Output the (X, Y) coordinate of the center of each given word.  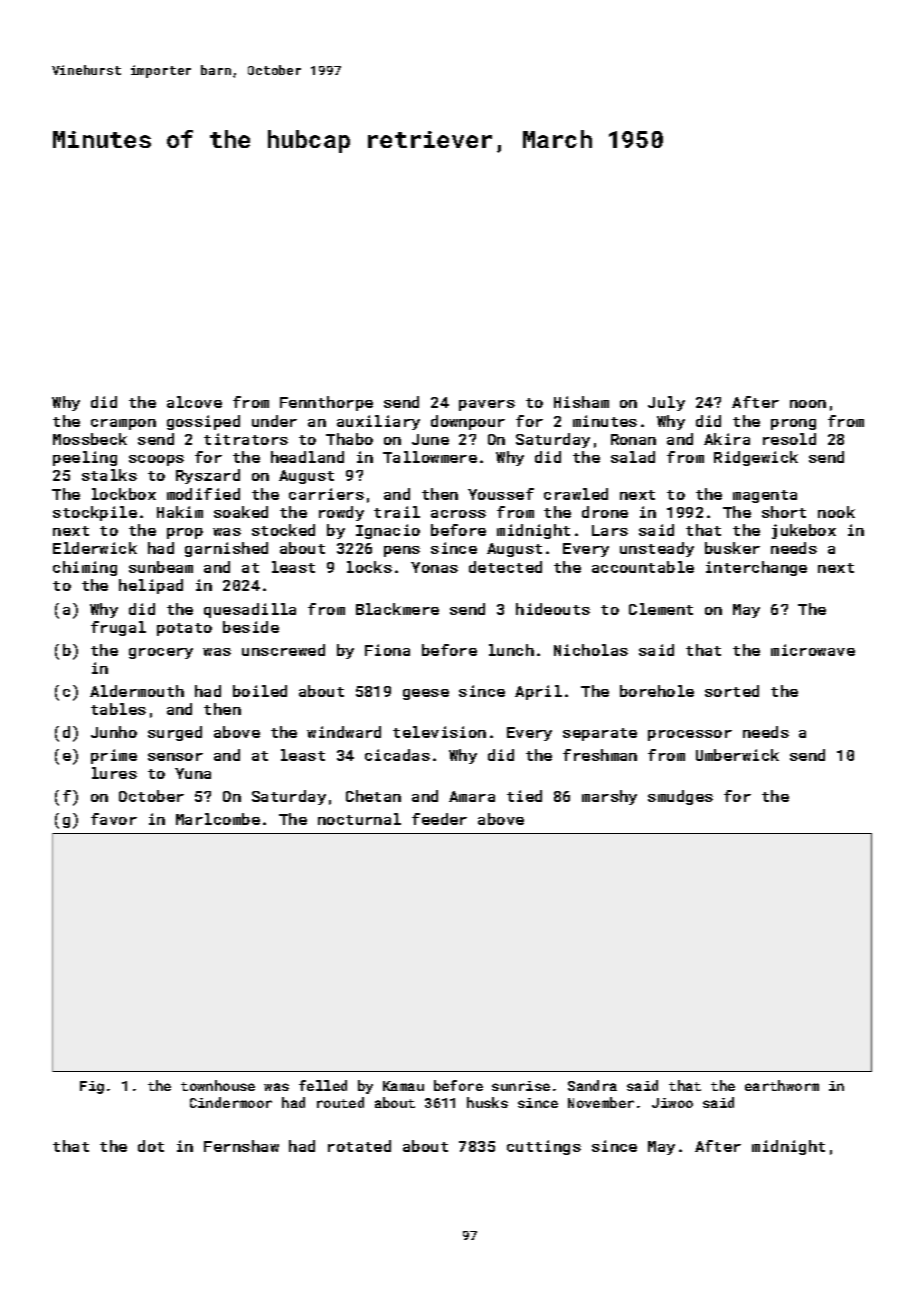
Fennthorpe (326, 403)
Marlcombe (218, 819)
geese (426, 694)
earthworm (782, 1085)
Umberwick (737, 755)
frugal (118, 628)
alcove (194, 402)
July (666, 403)
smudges (680, 797)
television (439, 732)
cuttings (544, 1147)
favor (114, 819)
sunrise (521, 1086)
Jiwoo (672, 1103)
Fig (92, 1087)
